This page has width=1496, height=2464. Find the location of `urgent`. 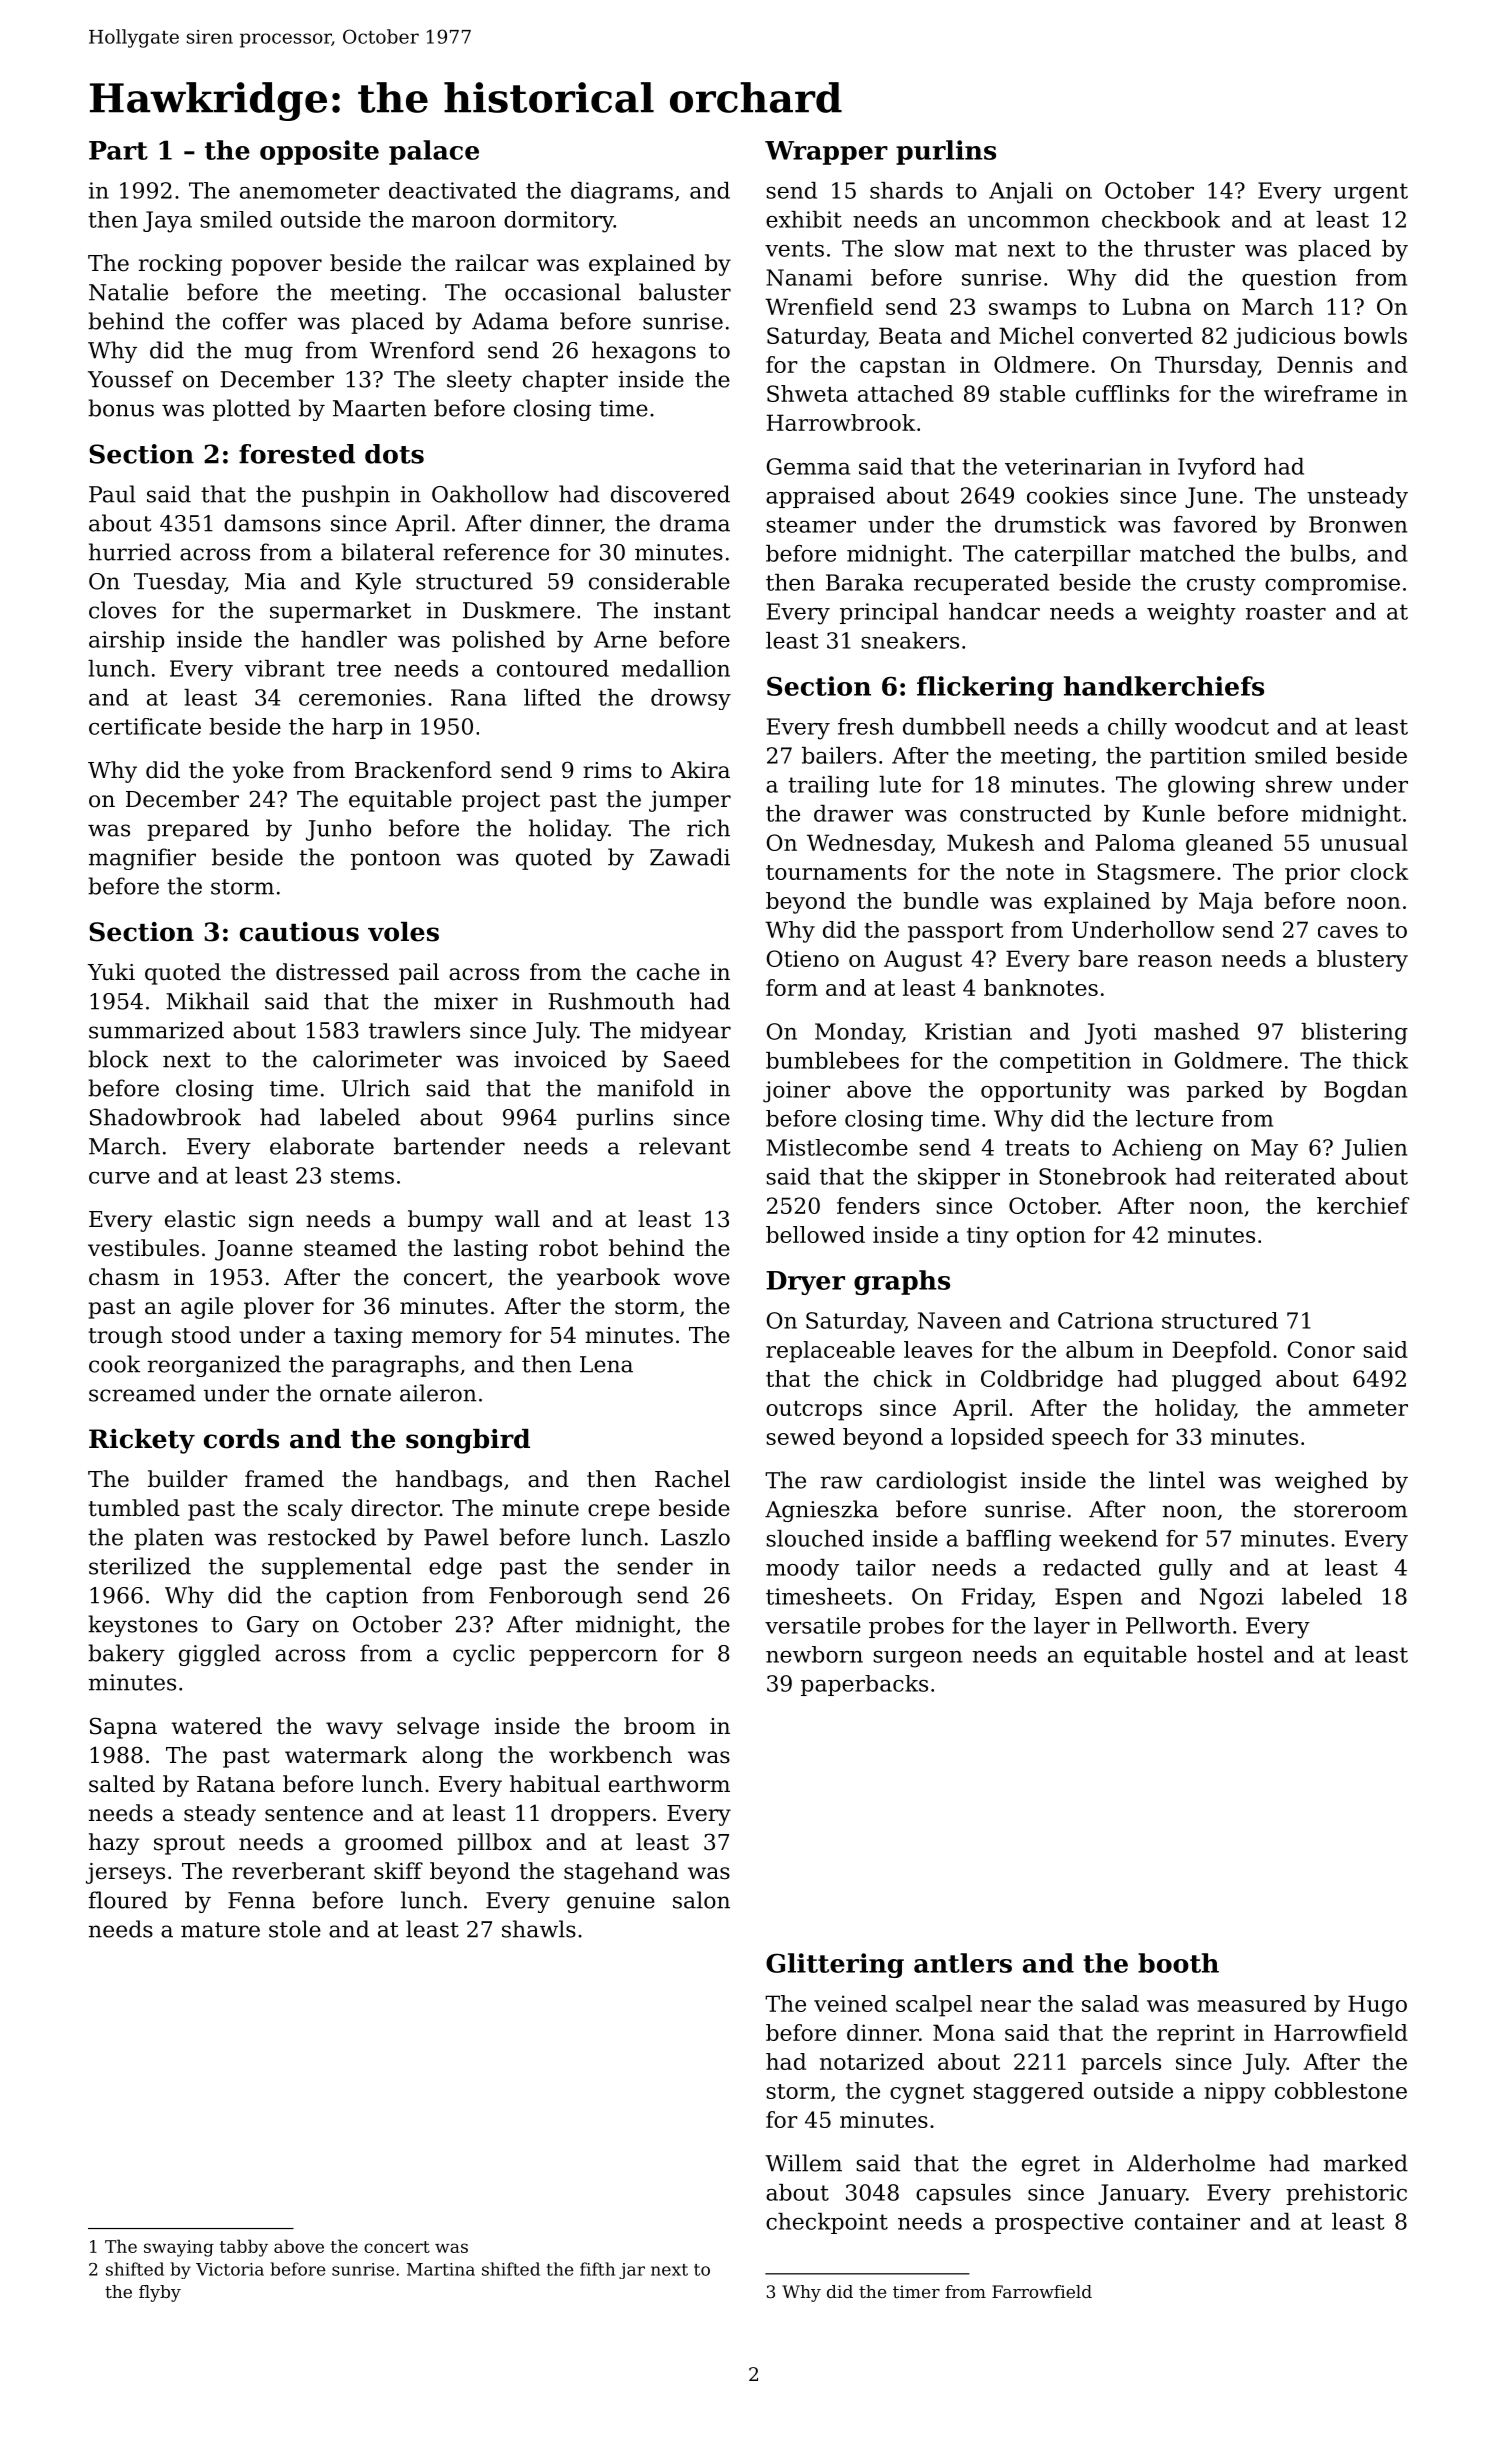

urgent is located at coordinates (1371, 193).
